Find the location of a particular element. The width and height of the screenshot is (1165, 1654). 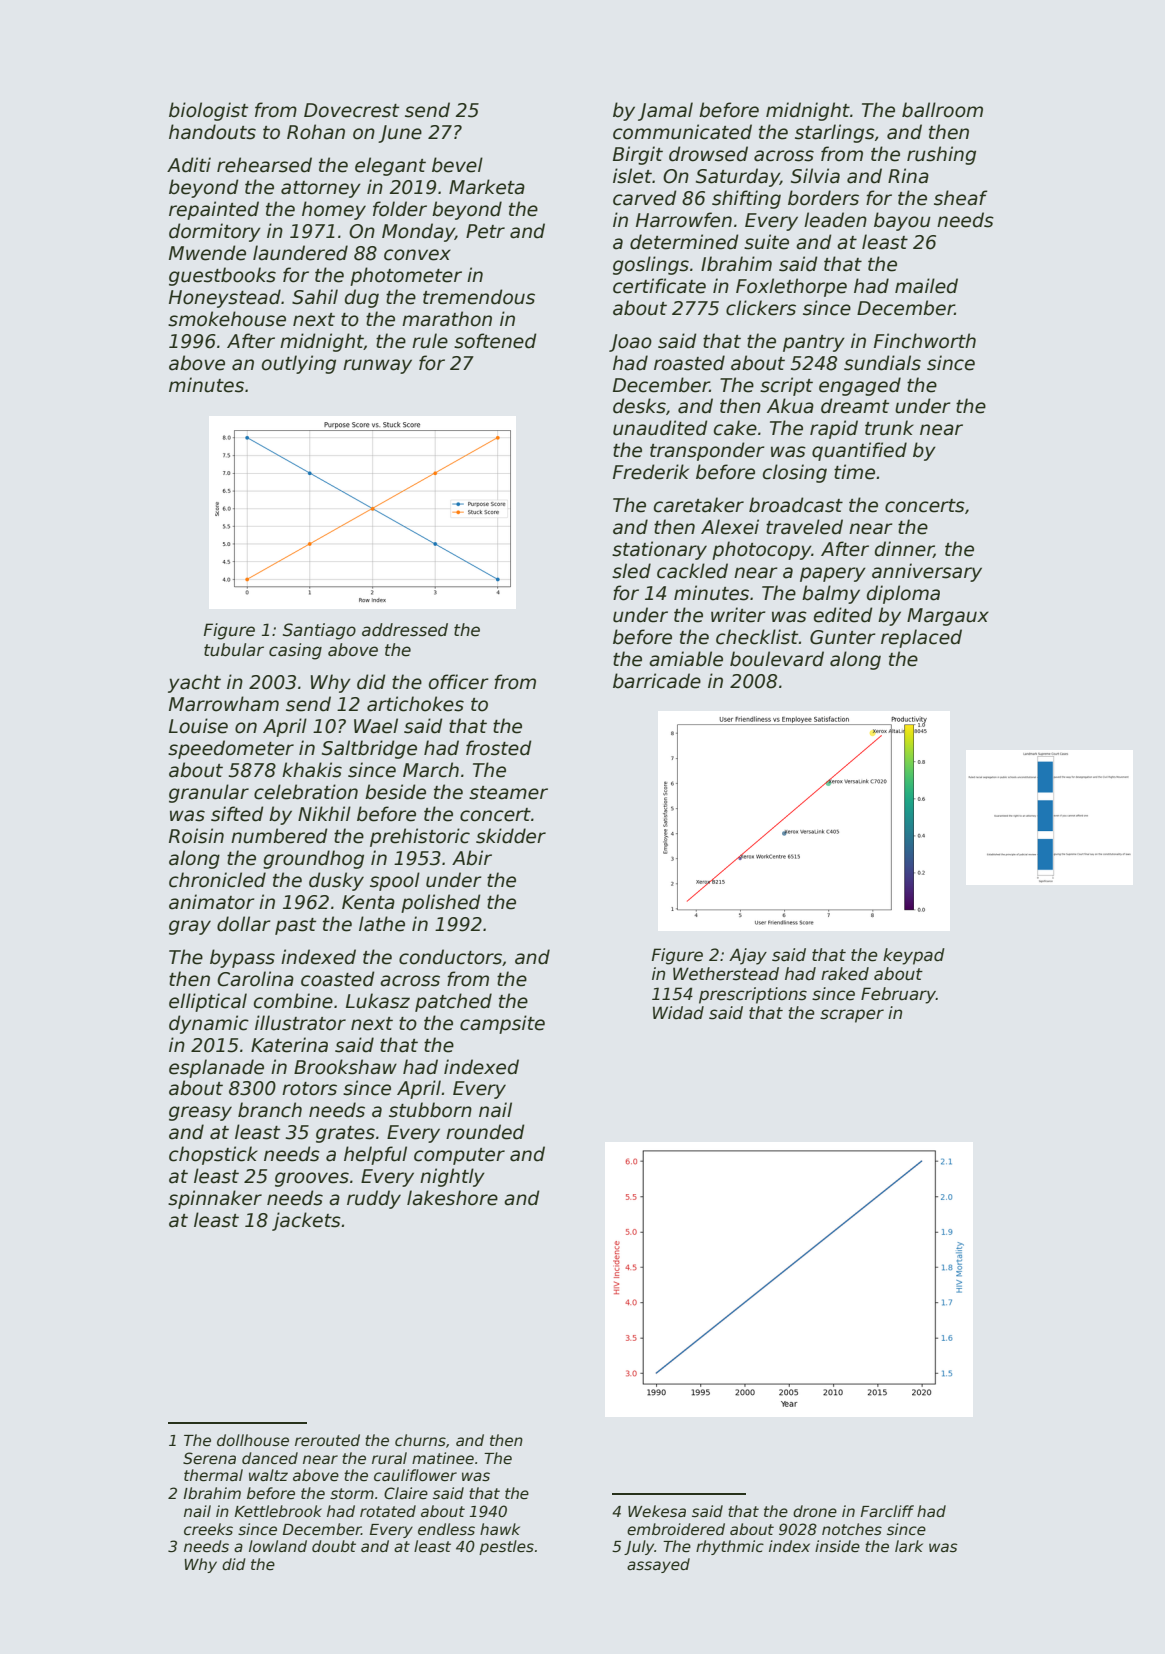

Widad is located at coordinates (678, 1013).
